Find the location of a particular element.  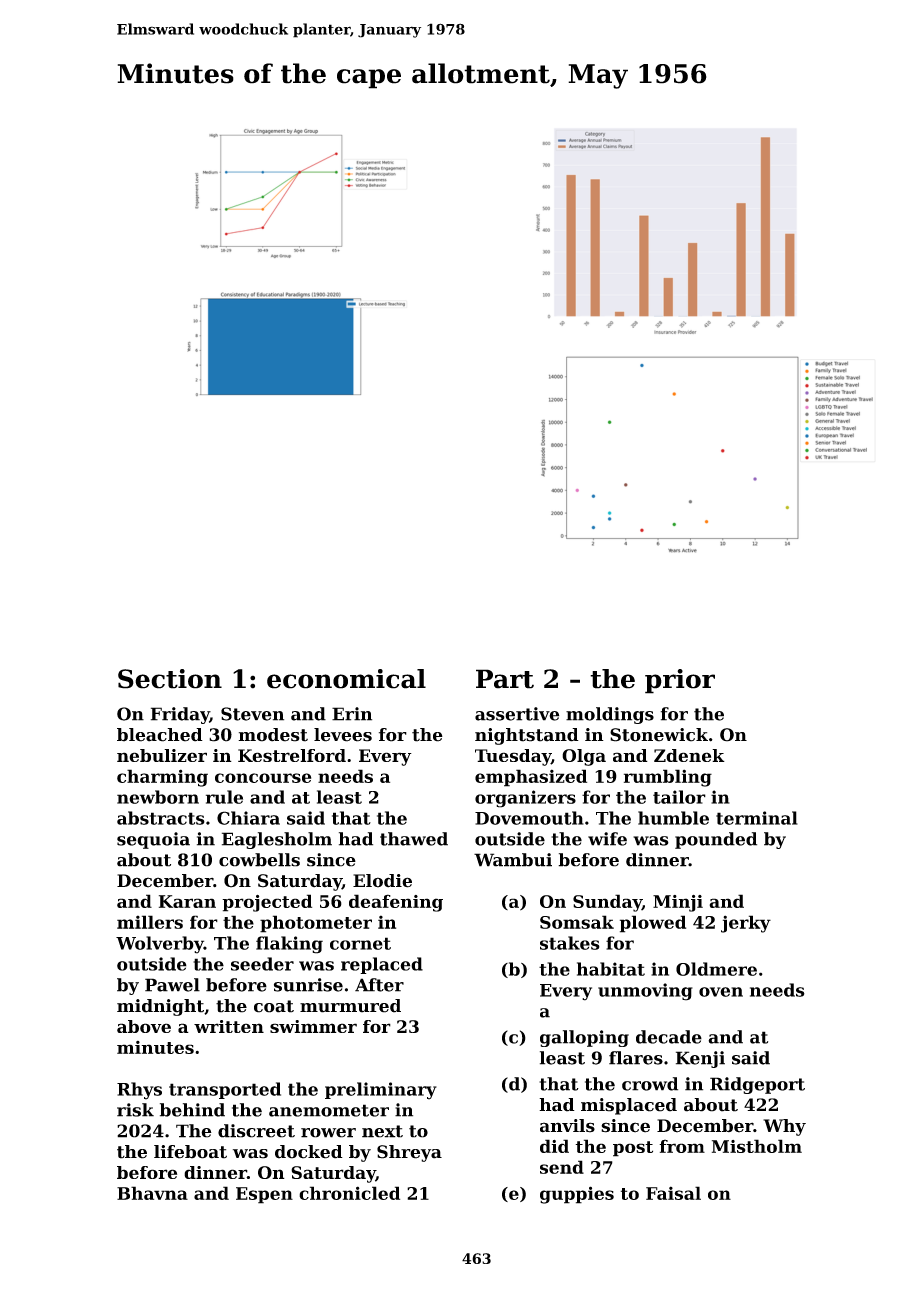

Stonewick is located at coordinates (659, 735).
